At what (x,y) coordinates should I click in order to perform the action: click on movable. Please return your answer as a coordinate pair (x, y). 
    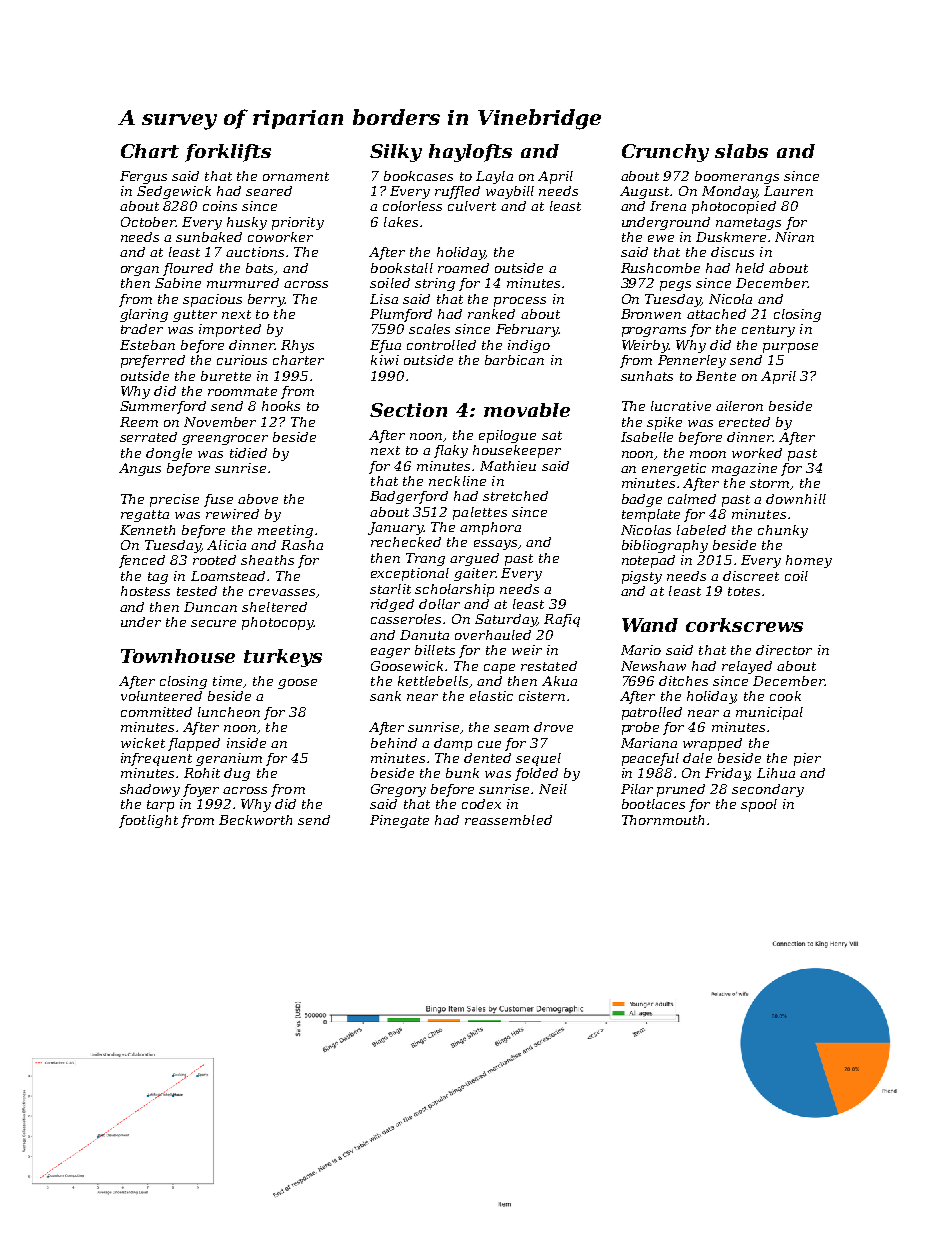
    Looking at the image, I should click on (527, 410).
